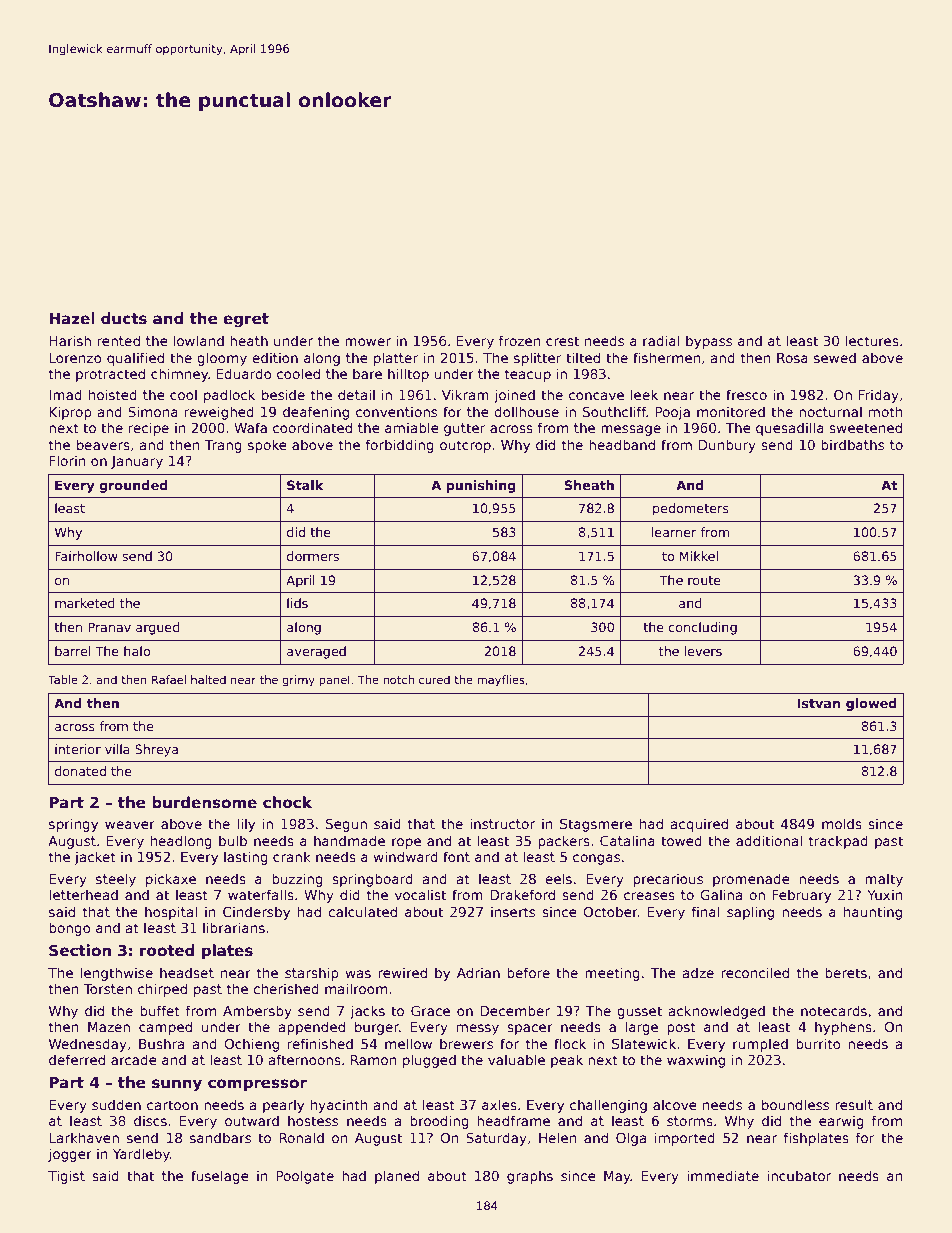 The height and width of the page is (1233, 952). I want to click on windward, so click(405, 856).
